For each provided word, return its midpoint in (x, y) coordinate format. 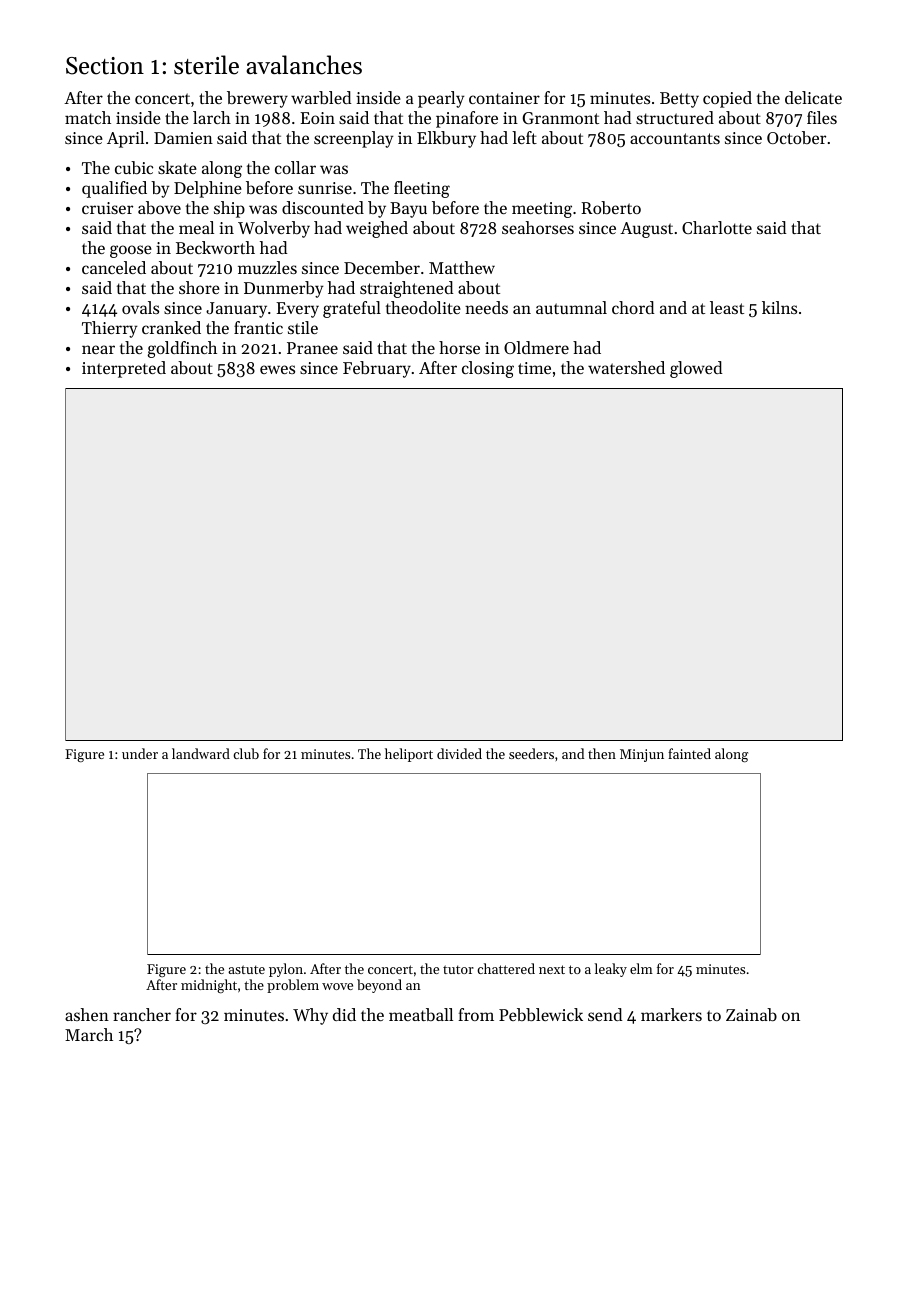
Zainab (751, 1014)
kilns (779, 307)
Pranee (312, 348)
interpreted (124, 369)
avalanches (304, 65)
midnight (209, 986)
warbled (321, 97)
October (796, 137)
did (344, 1014)
